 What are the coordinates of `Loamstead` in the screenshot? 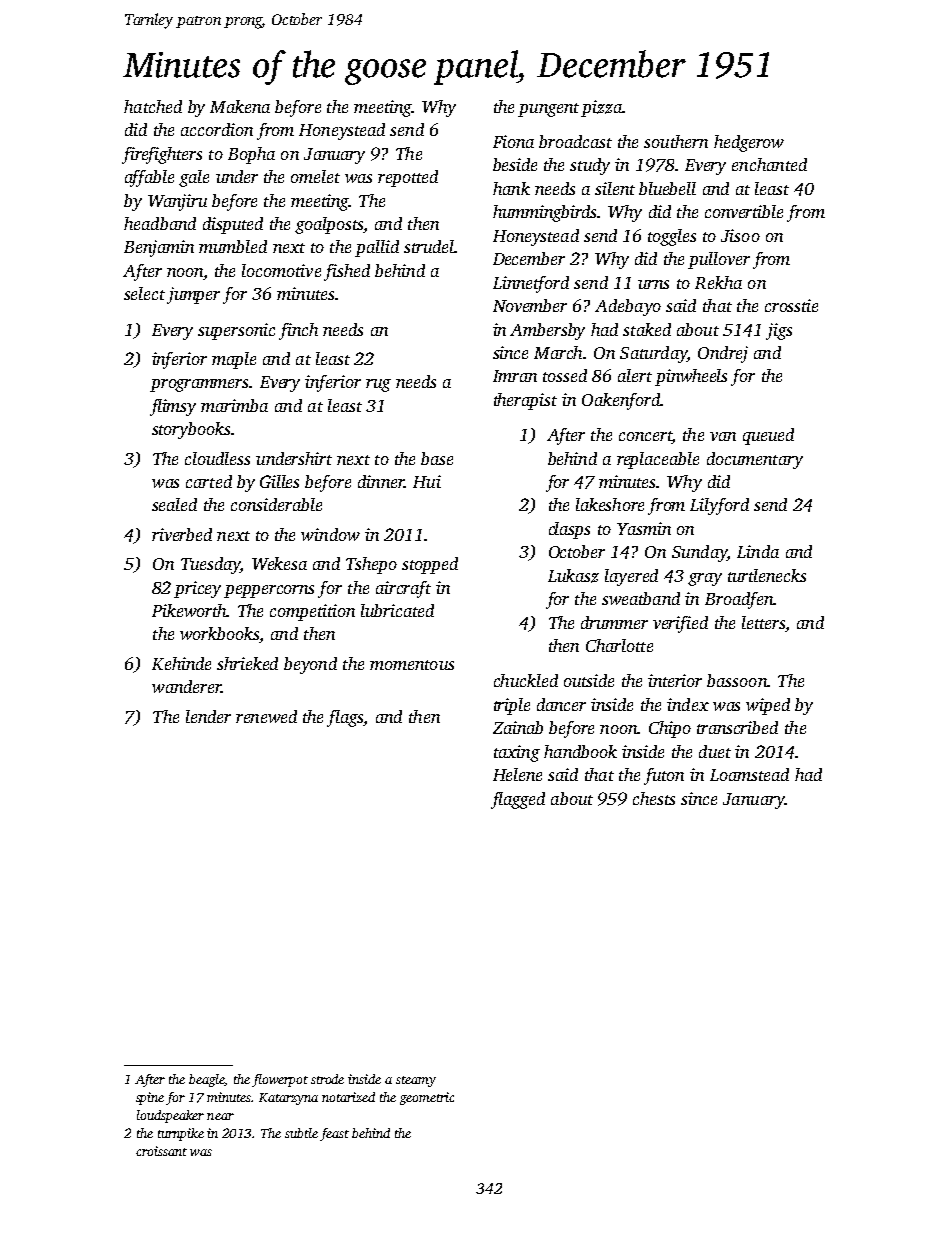 It's located at (749, 774).
